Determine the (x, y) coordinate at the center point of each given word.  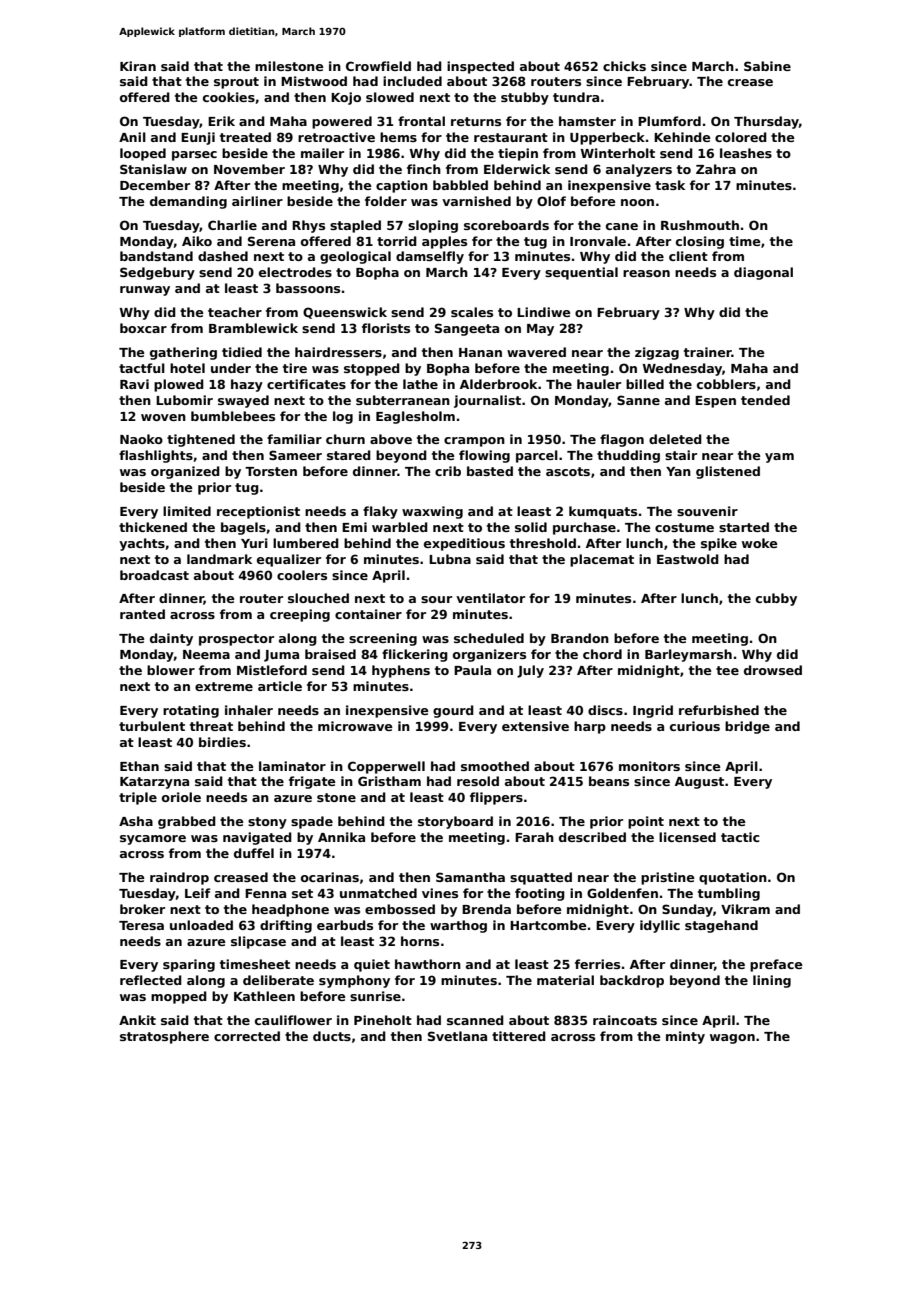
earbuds (345, 925)
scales (472, 312)
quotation (733, 878)
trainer (708, 352)
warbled (400, 527)
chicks (624, 66)
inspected (480, 67)
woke (760, 543)
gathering (183, 353)
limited (187, 511)
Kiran (138, 66)
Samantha (470, 877)
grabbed (187, 822)
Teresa (141, 925)
